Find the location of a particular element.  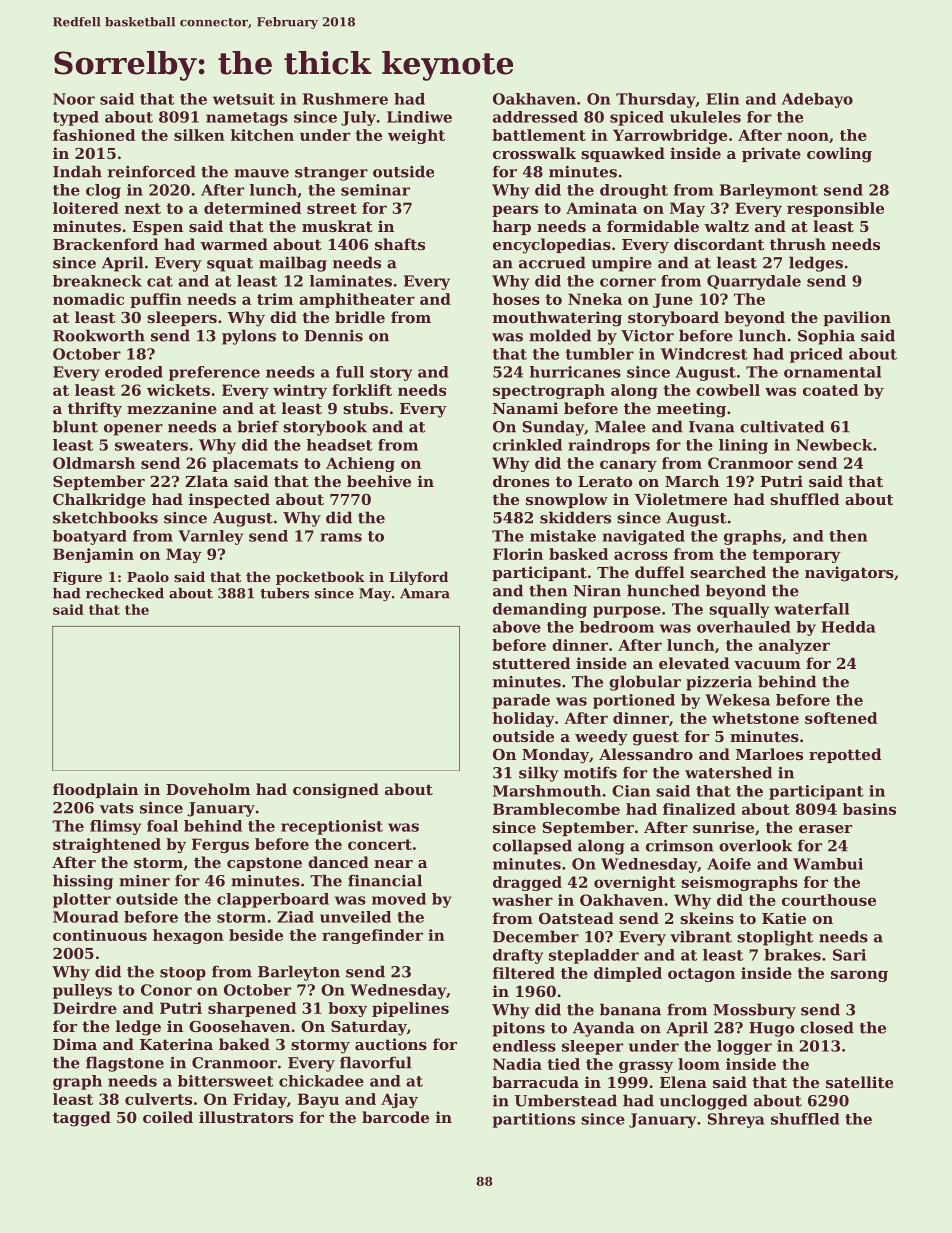

Barleymont is located at coordinates (769, 191).
